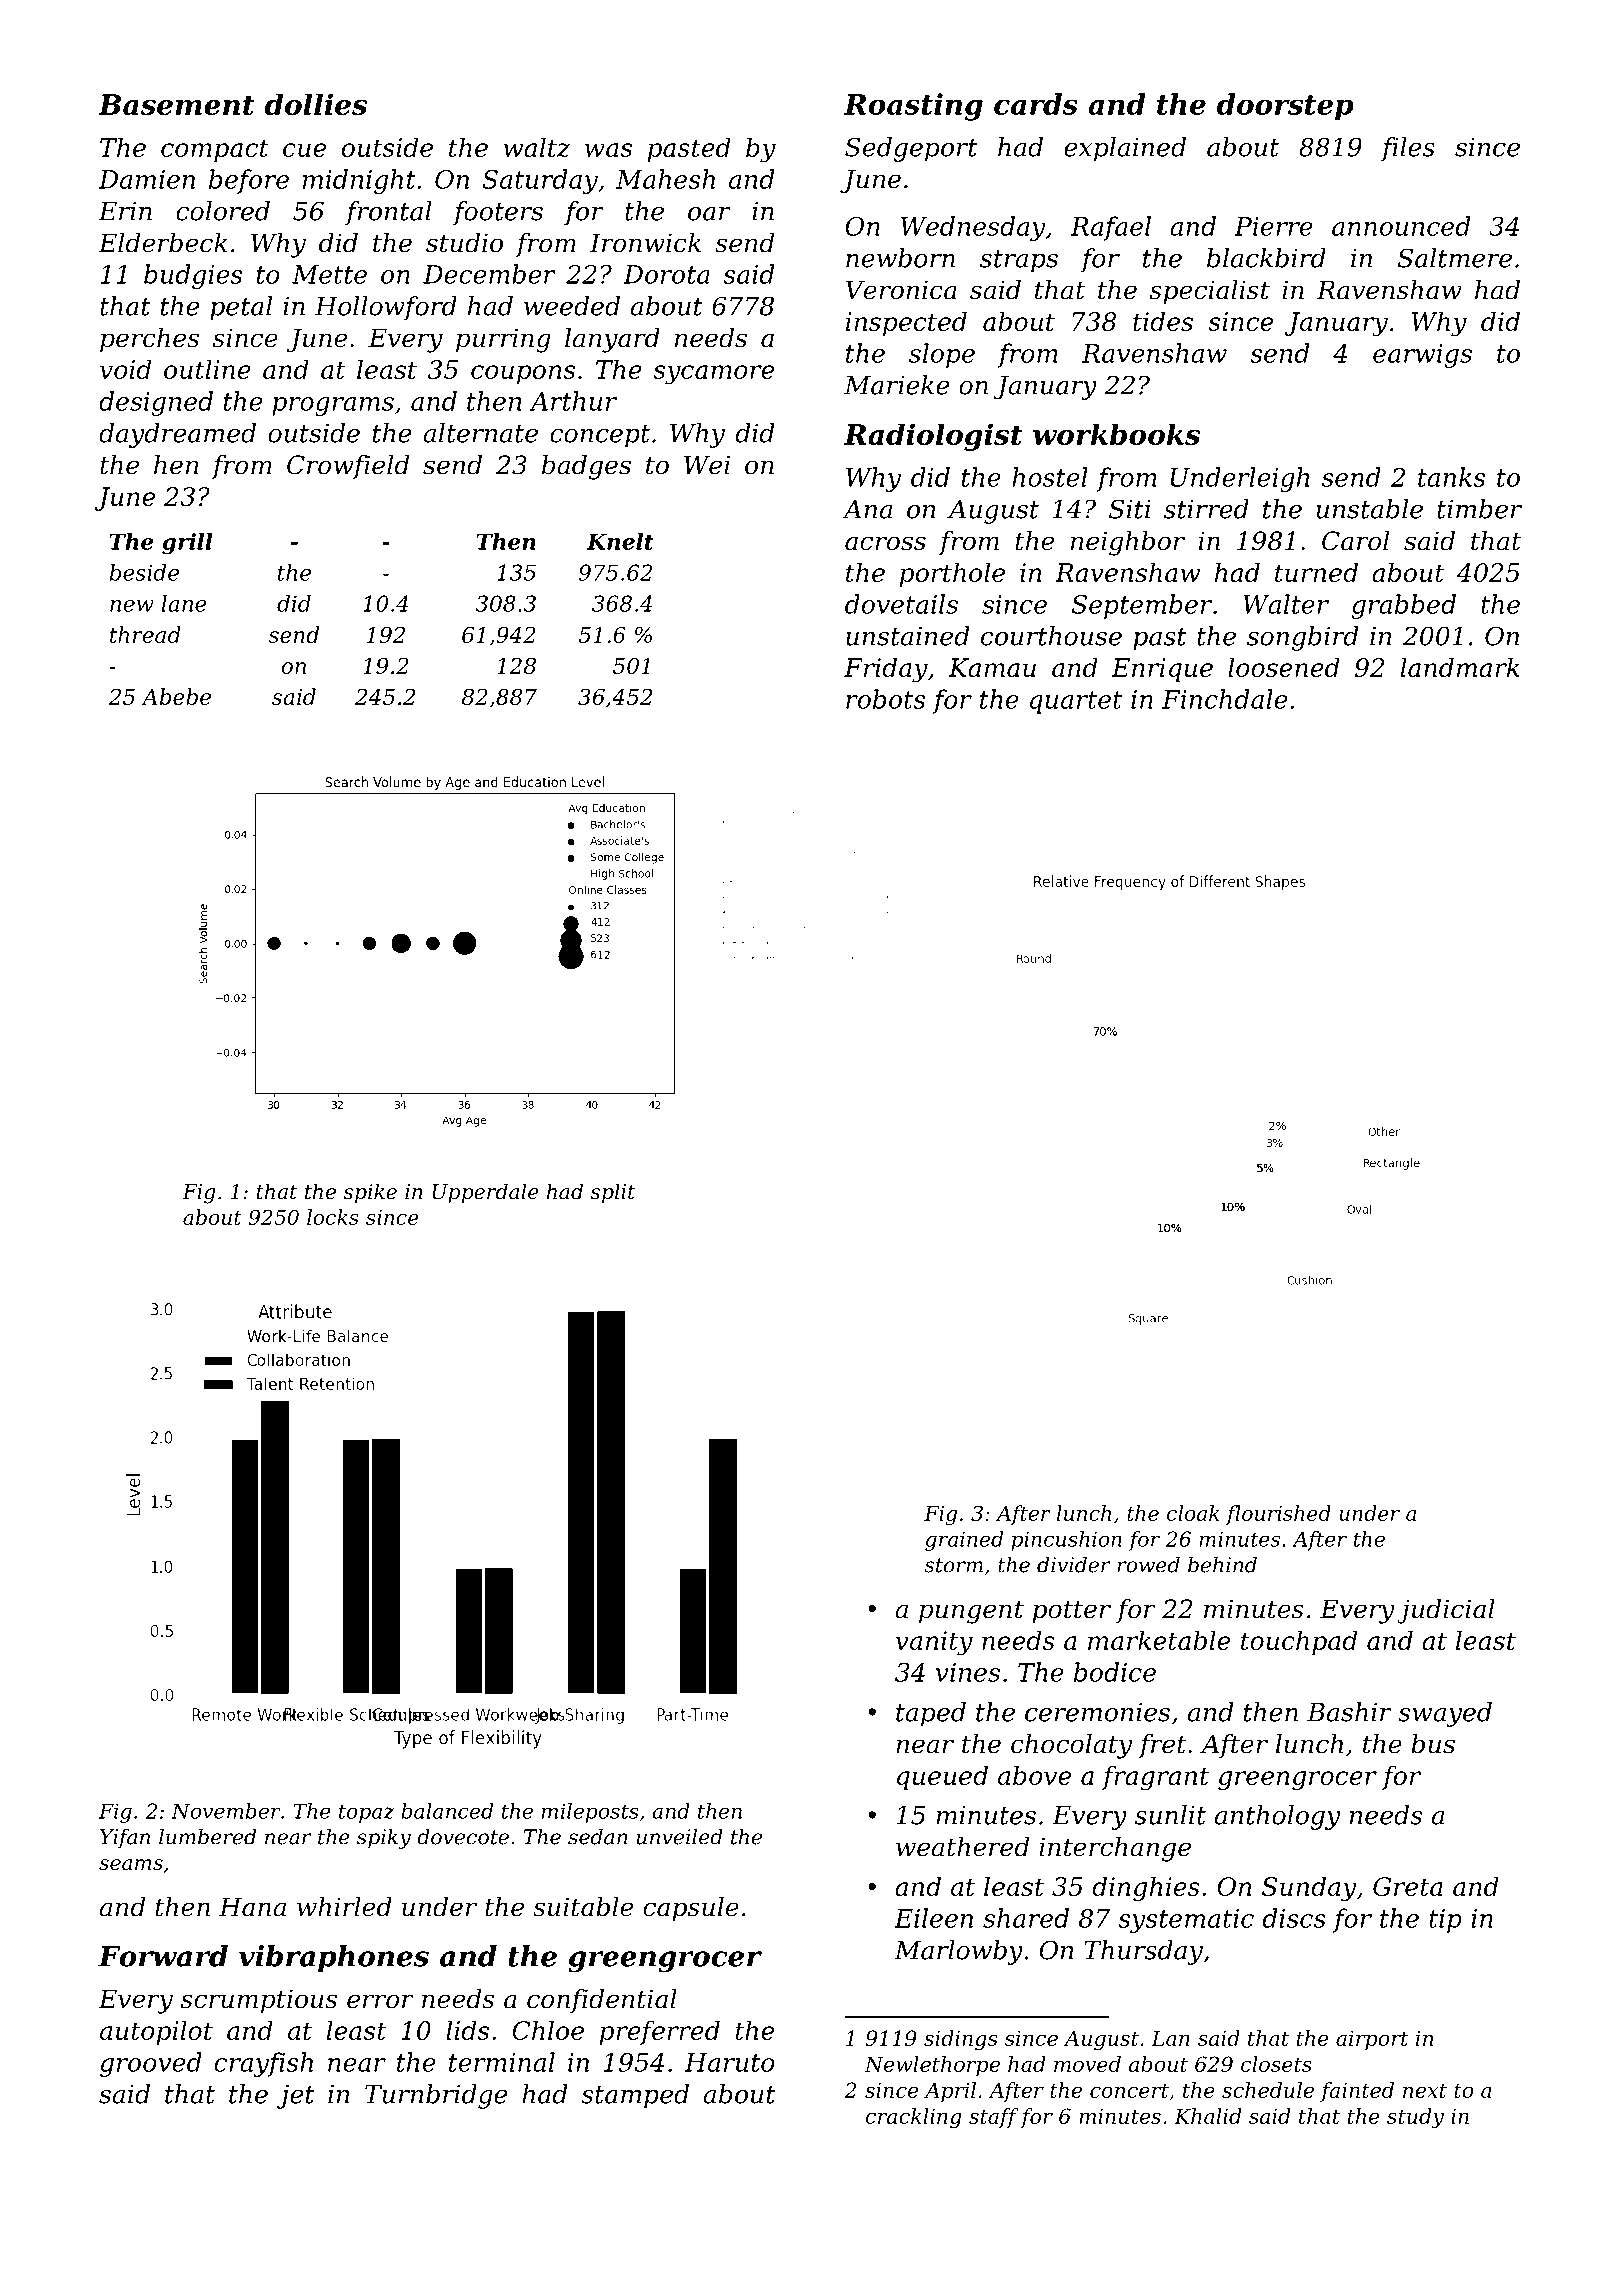 The height and width of the screenshot is (2292, 1620). I want to click on Erin, so click(125, 211).
